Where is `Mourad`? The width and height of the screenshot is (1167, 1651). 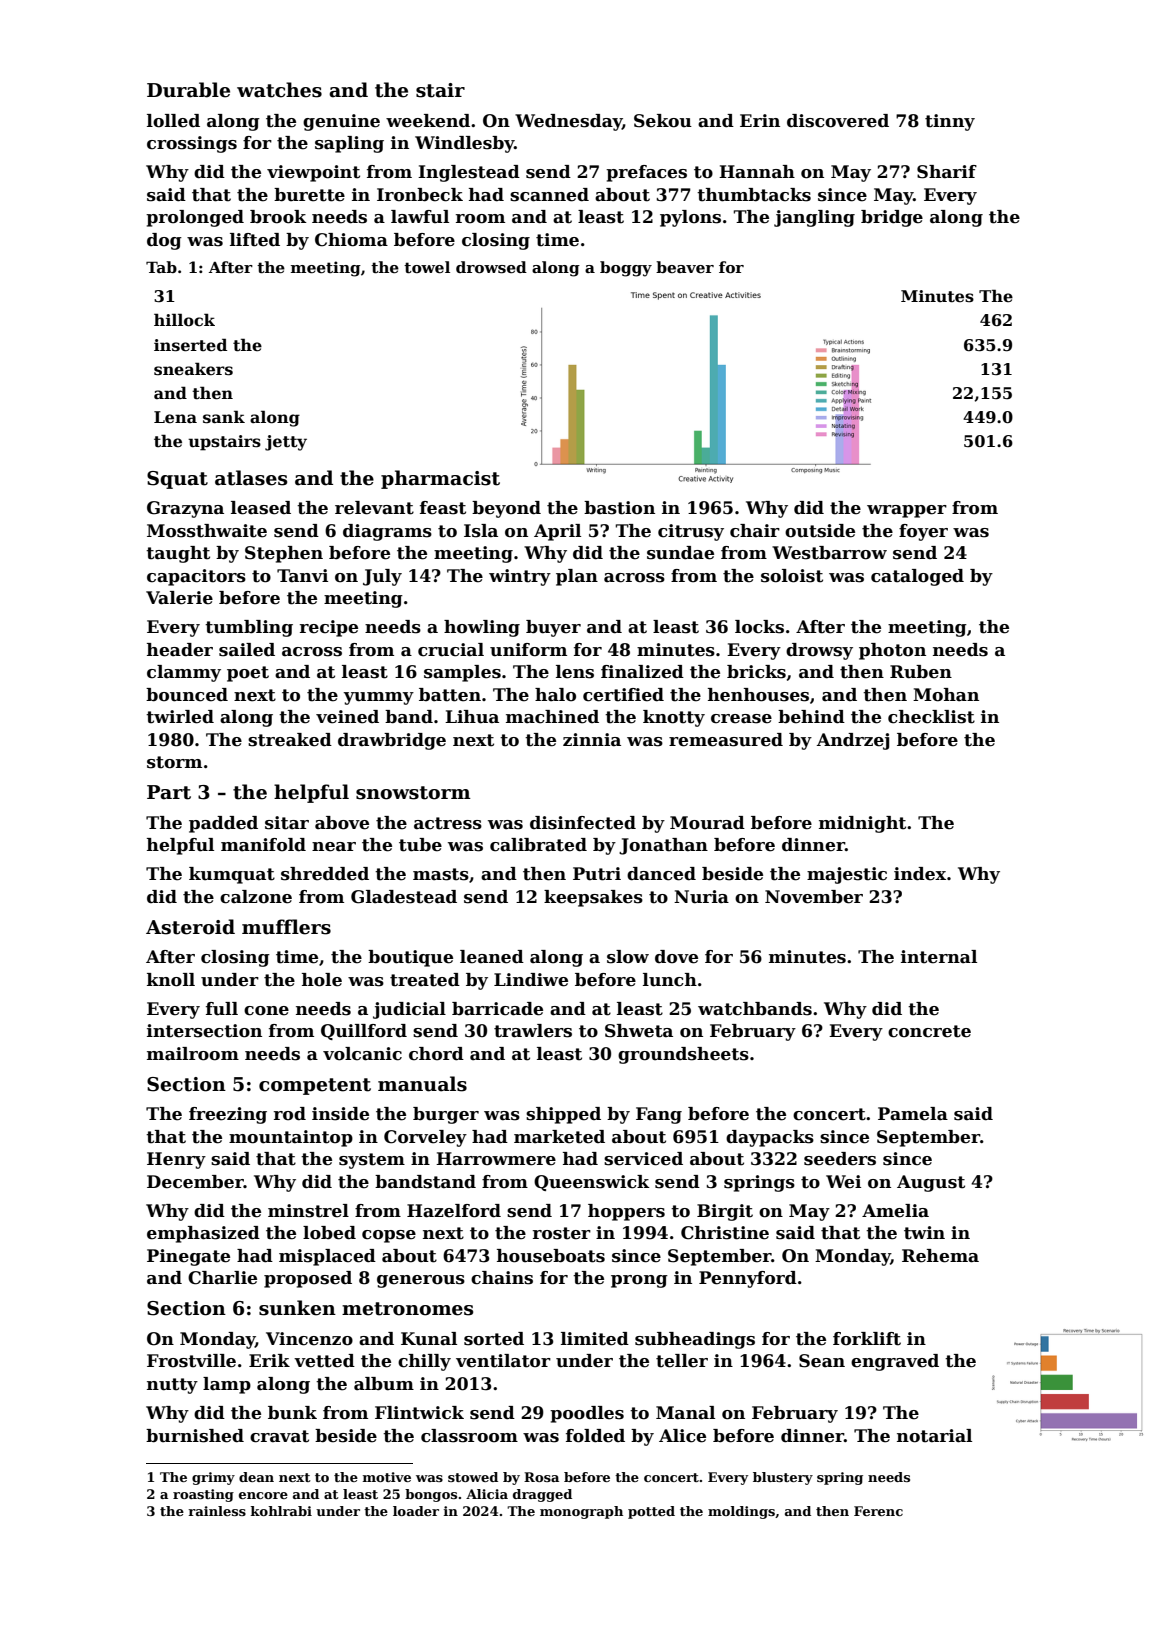 Mourad is located at coordinates (707, 823).
